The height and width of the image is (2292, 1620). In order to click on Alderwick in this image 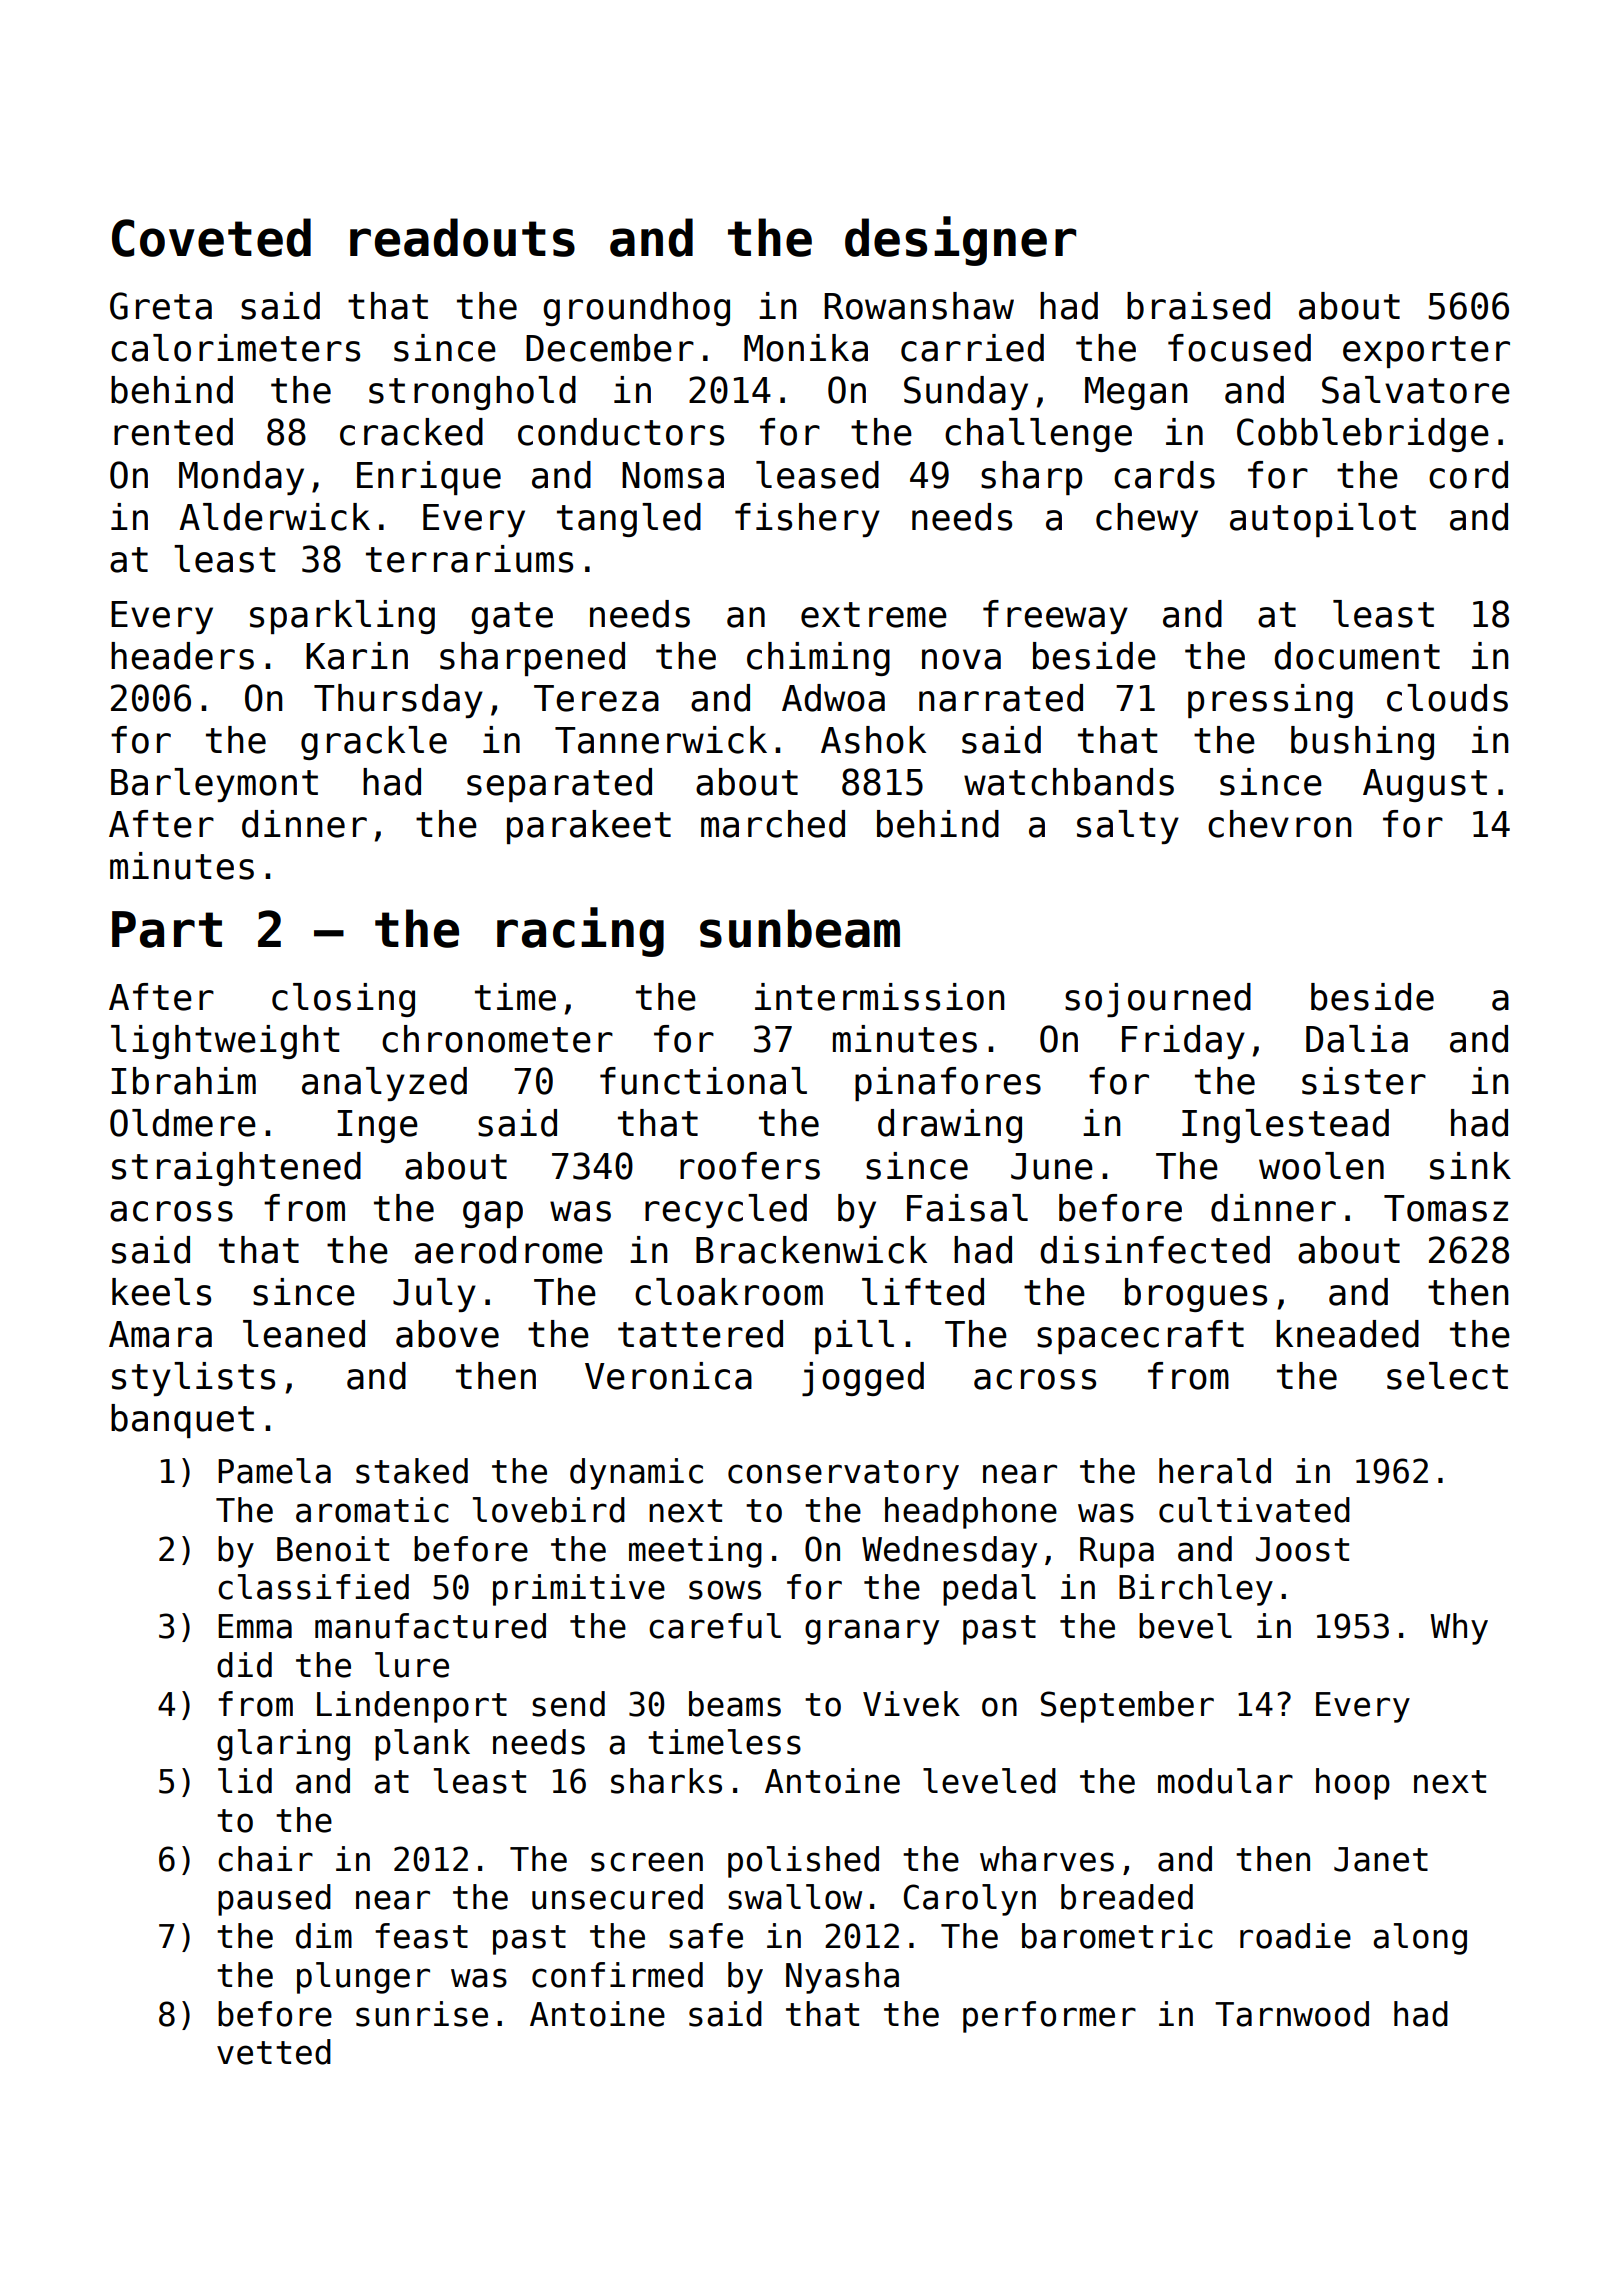, I will do `click(274, 517)`.
